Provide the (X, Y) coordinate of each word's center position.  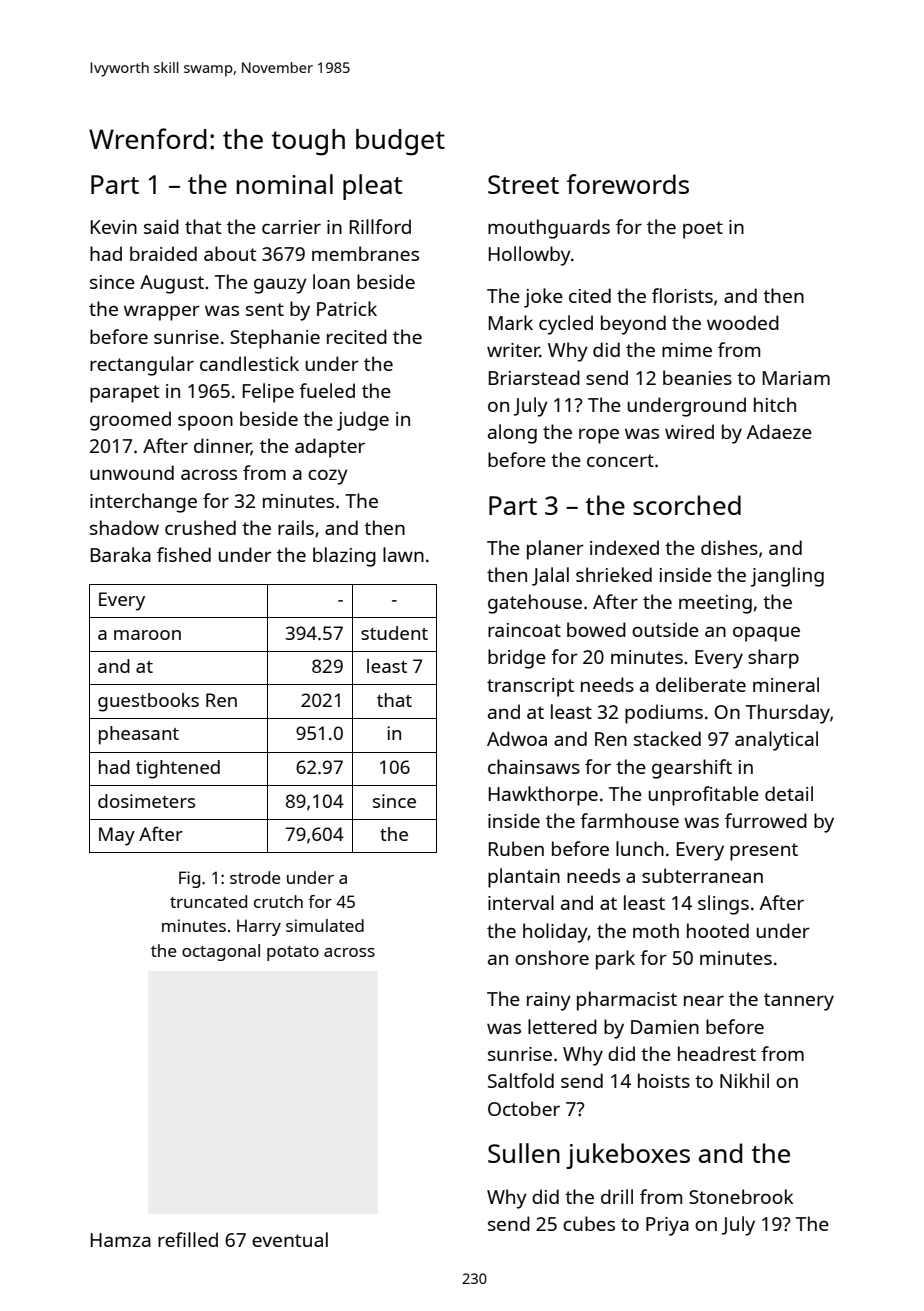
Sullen (524, 1153)
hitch (775, 404)
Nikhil (744, 1080)
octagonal (221, 952)
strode (255, 877)
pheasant (139, 735)
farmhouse (629, 820)
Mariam (796, 378)
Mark (511, 322)
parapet (124, 394)
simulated (325, 925)
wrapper (162, 313)
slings (723, 905)
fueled (327, 390)
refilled (188, 1239)
